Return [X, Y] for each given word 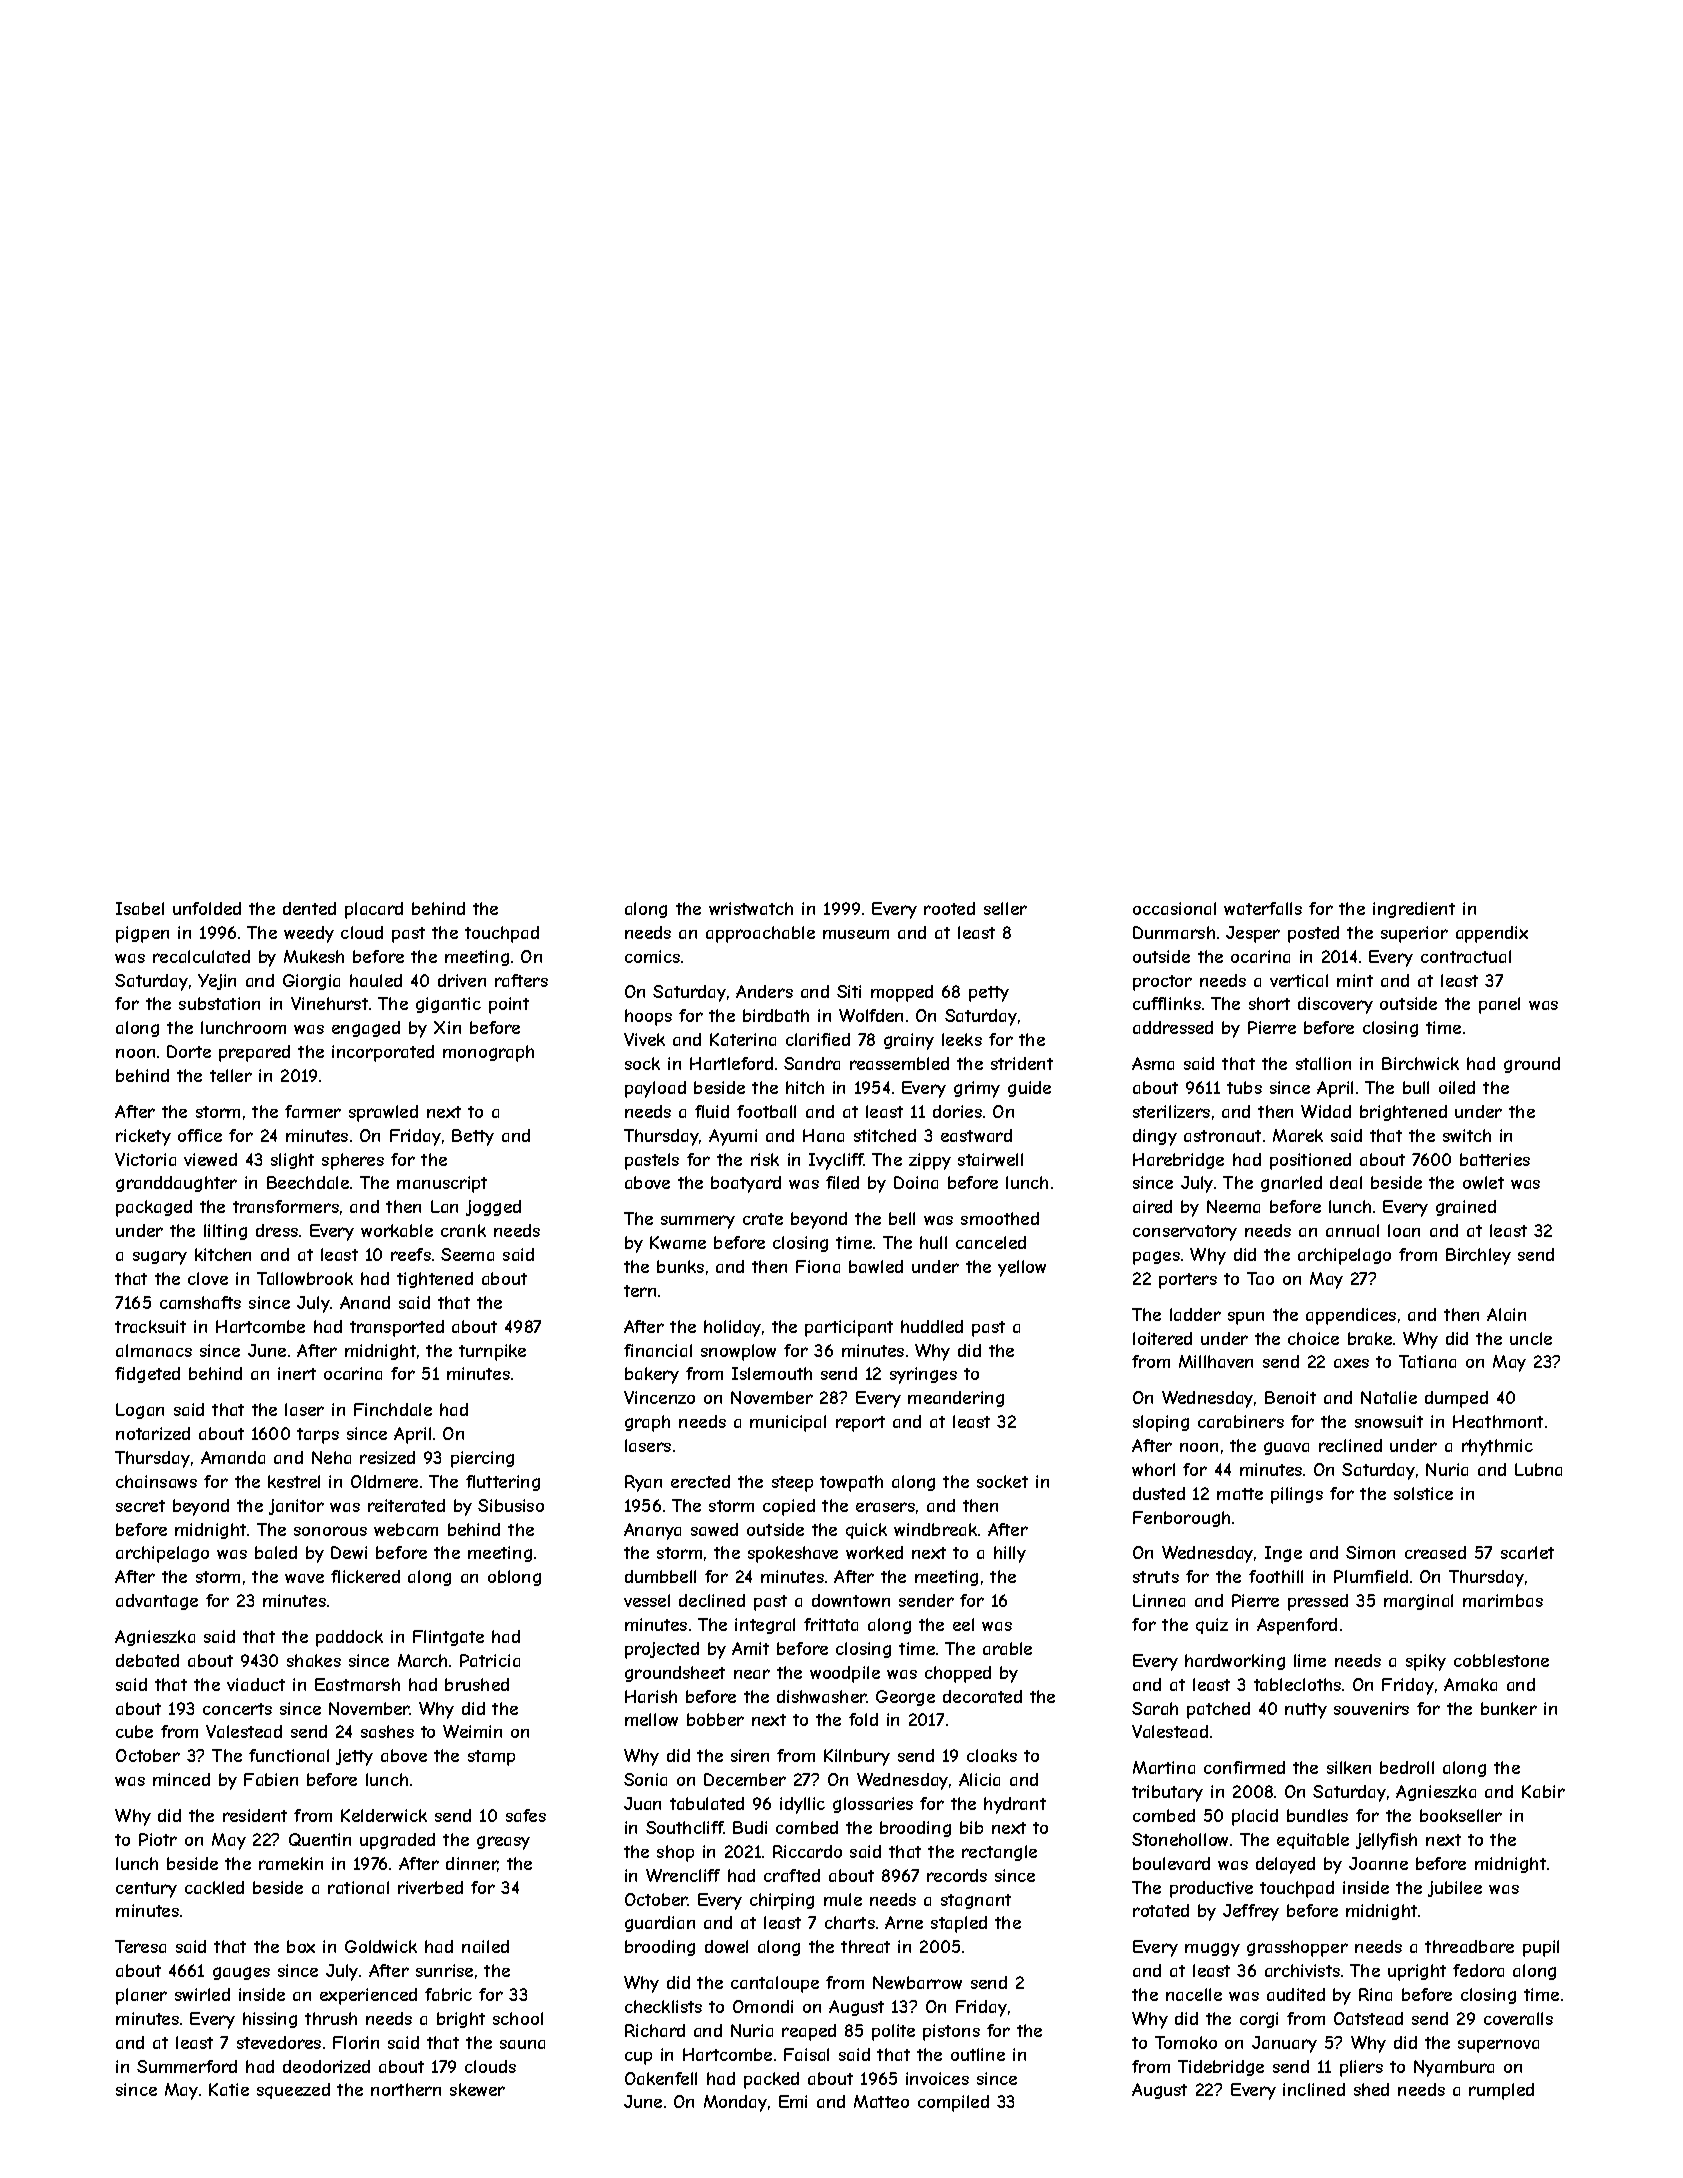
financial [658, 1350]
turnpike [492, 1352]
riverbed [430, 1887]
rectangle [999, 1853]
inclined [1314, 2089]
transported [397, 1328]
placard [374, 910]
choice [1313, 1338]
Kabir [1543, 1791]
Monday [735, 2103]
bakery [652, 1375]
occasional [1174, 908]
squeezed [293, 2091]
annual [1352, 1230]
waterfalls [1263, 908]
